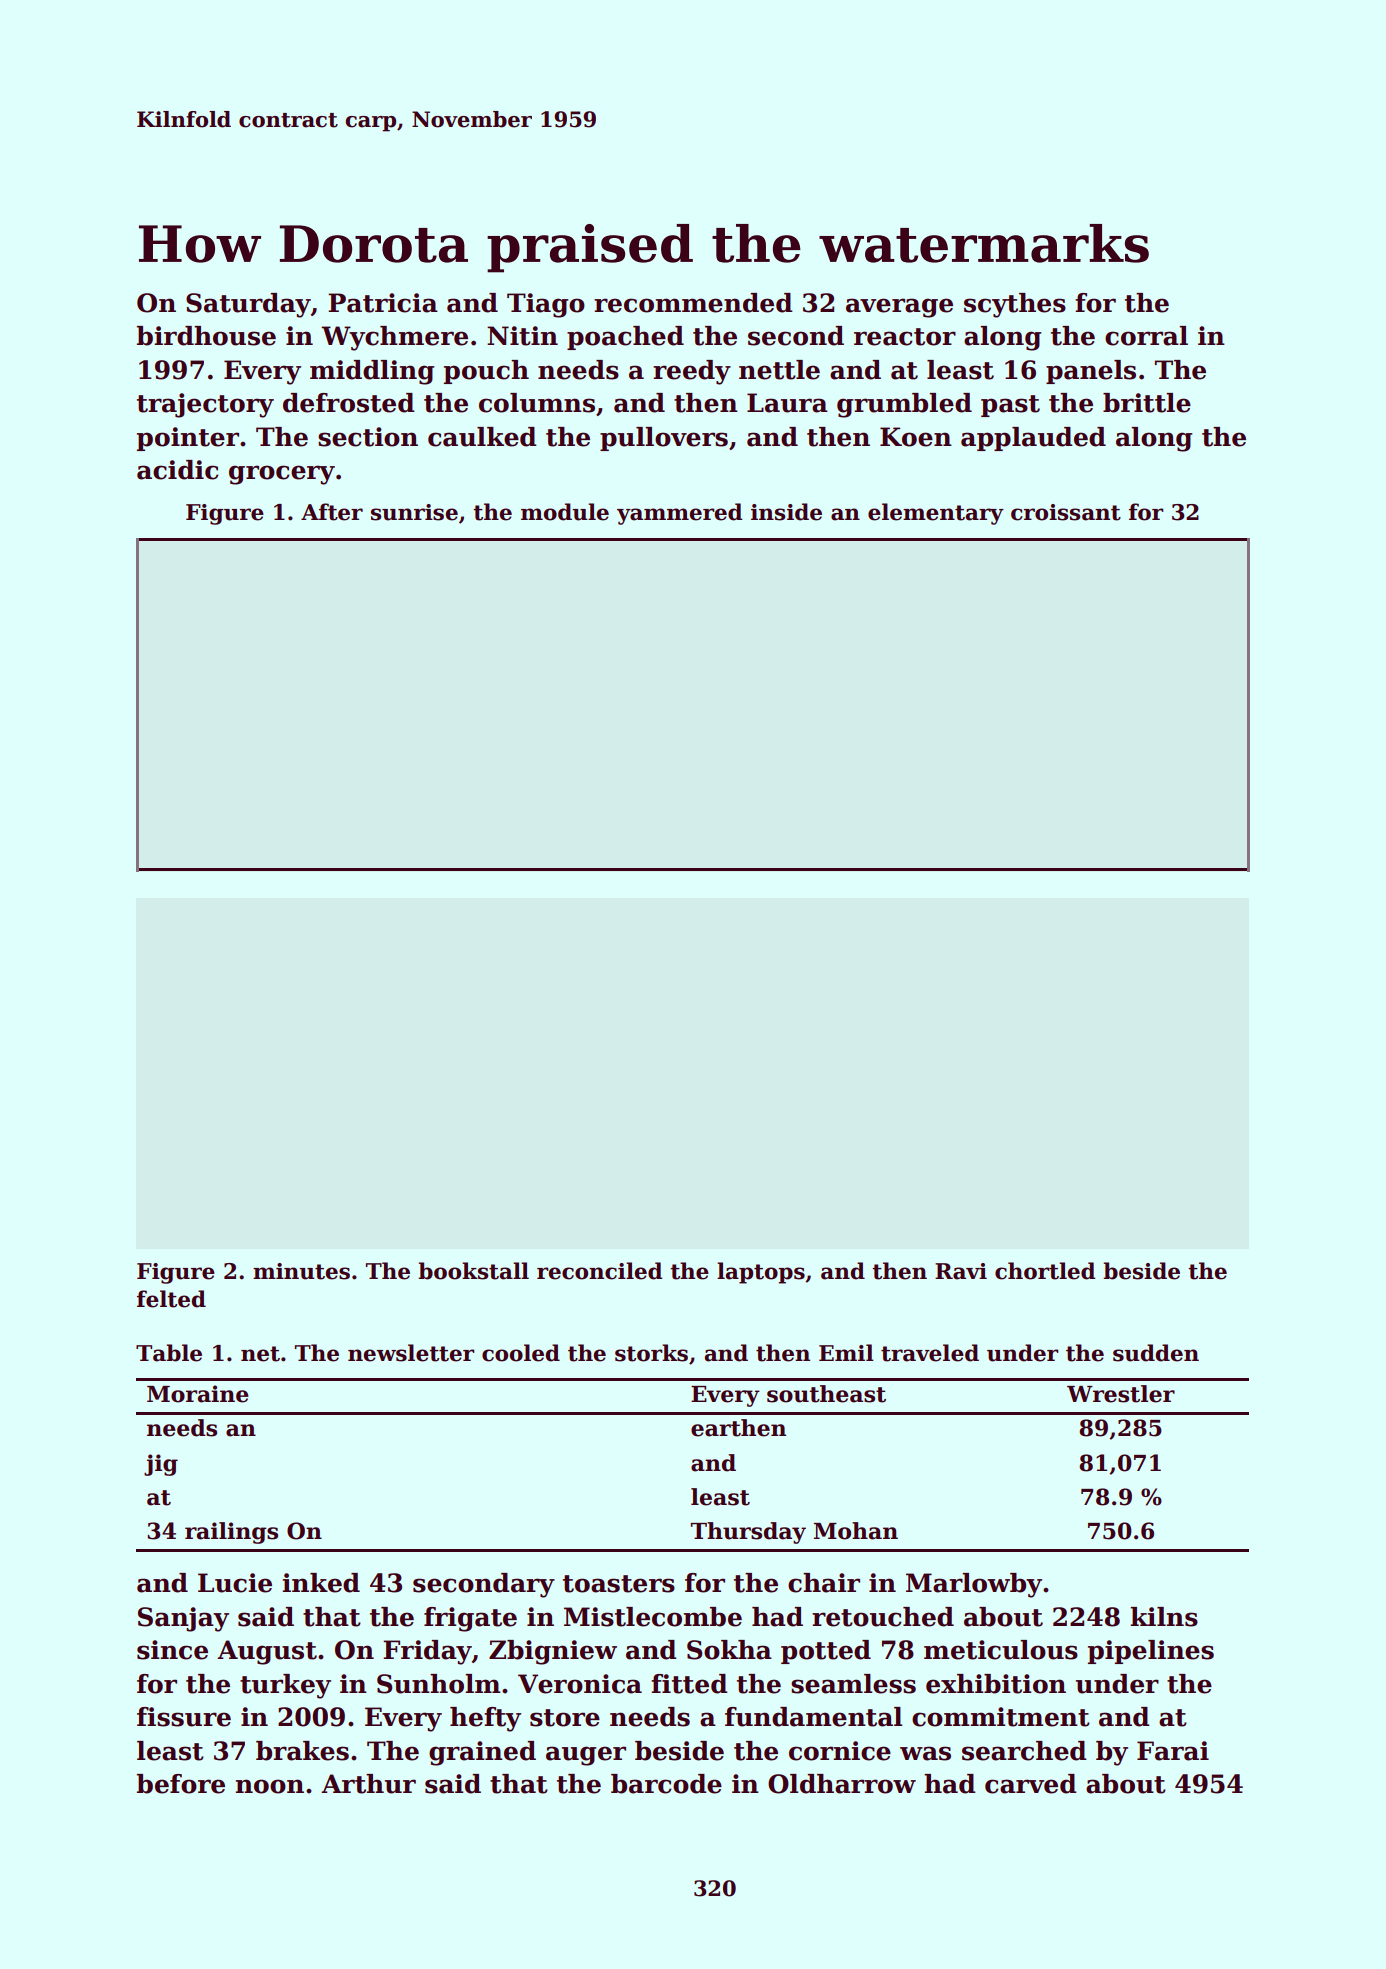  I want to click on croissant, so click(1066, 512).
